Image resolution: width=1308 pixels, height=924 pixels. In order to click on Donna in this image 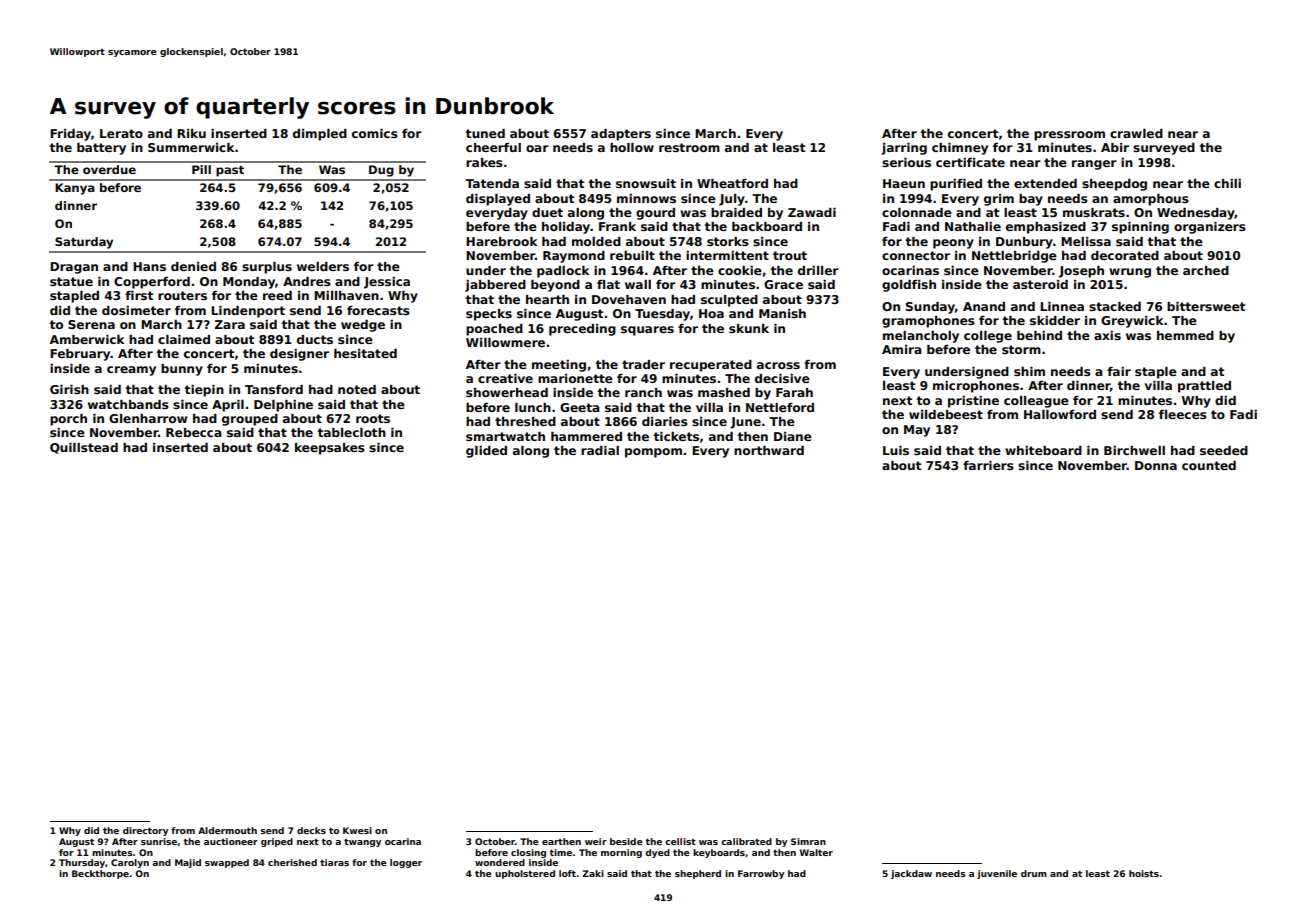, I will do `click(1156, 465)`.
